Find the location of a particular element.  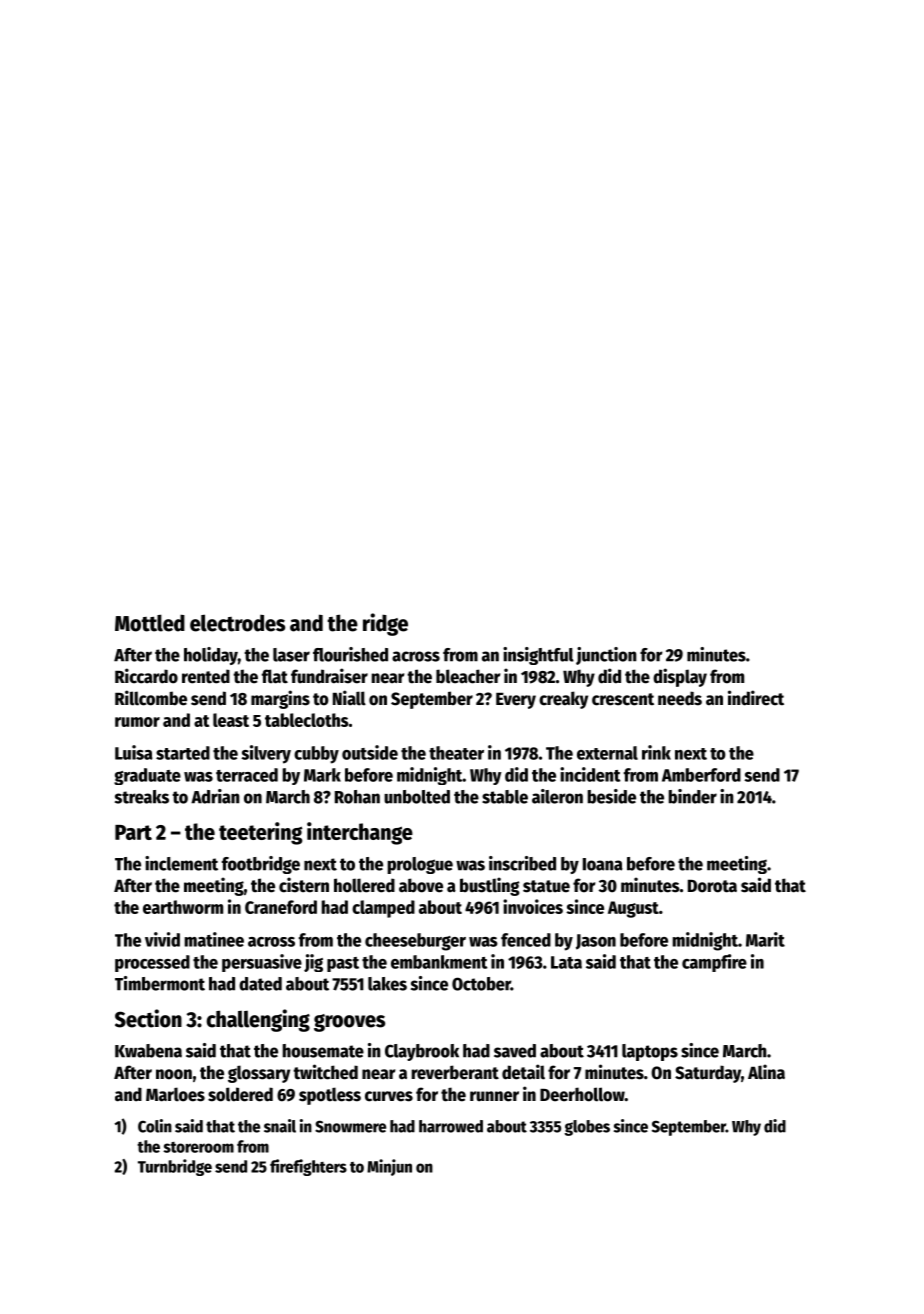

indirect is located at coordinates (756, 698).
